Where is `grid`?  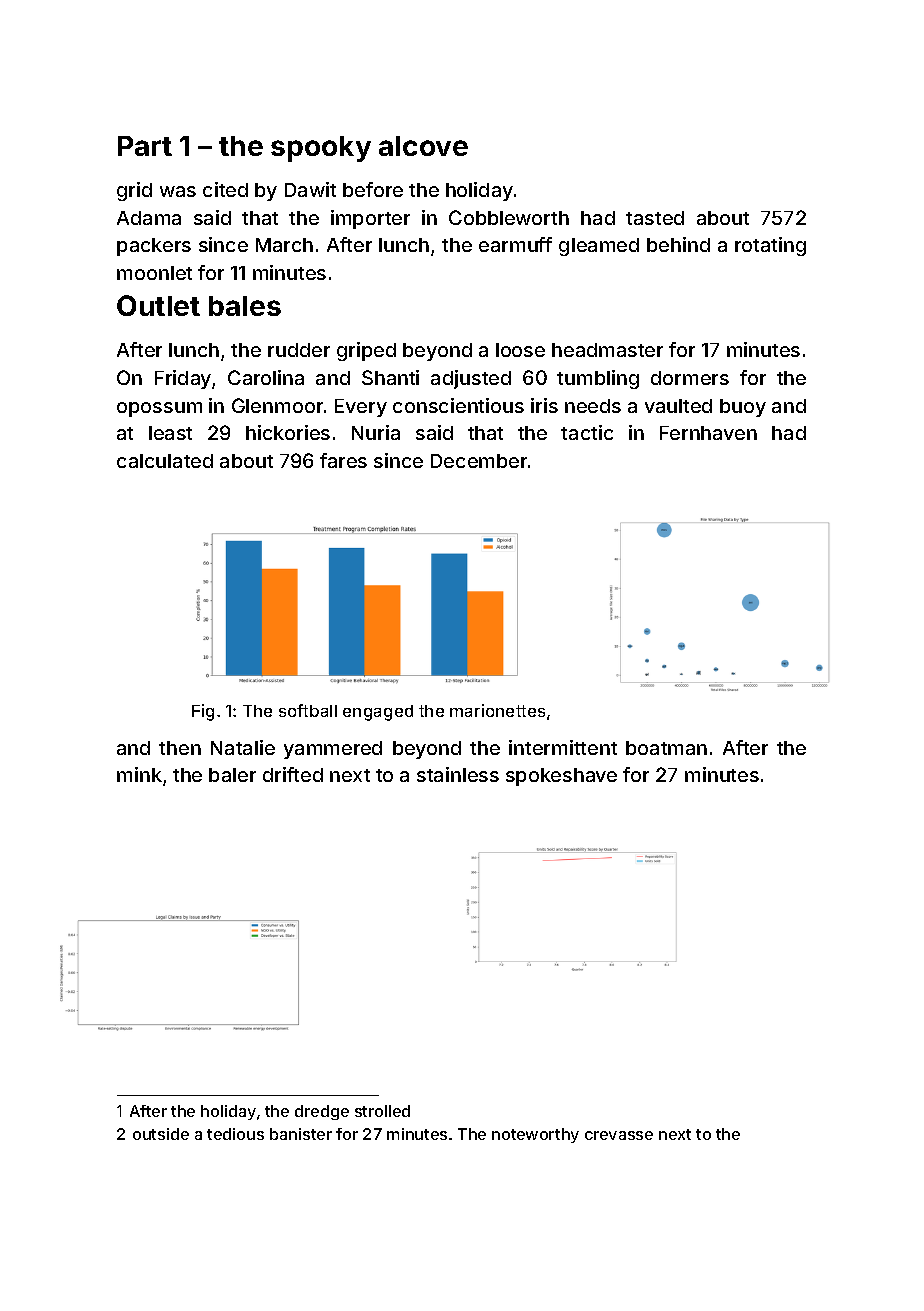
grid is located at coordinates (134, 191).
